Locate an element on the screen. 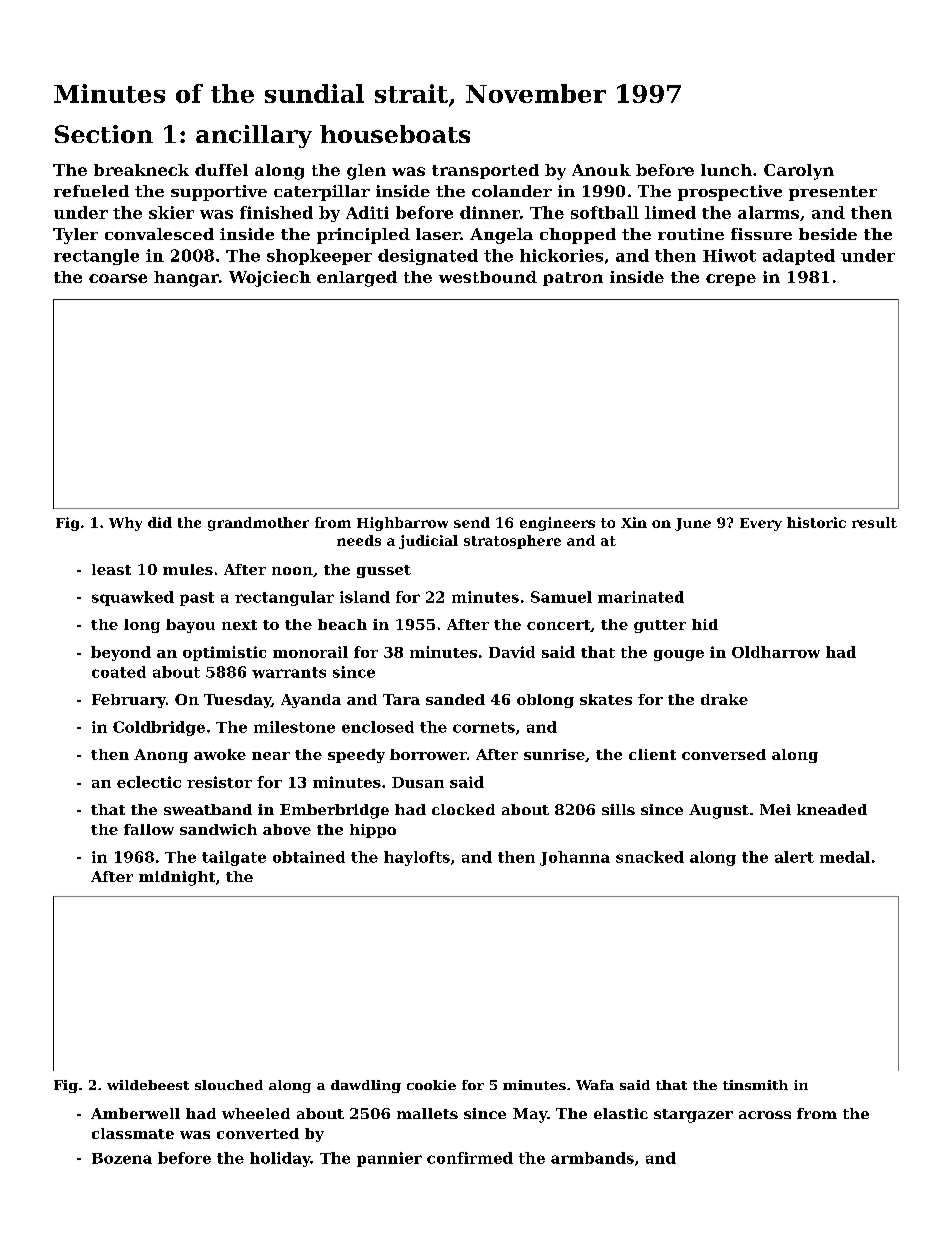 Image resolution: width=952 pixels, height=1233 pixels. beyond is located at coordinates (121, 653).
